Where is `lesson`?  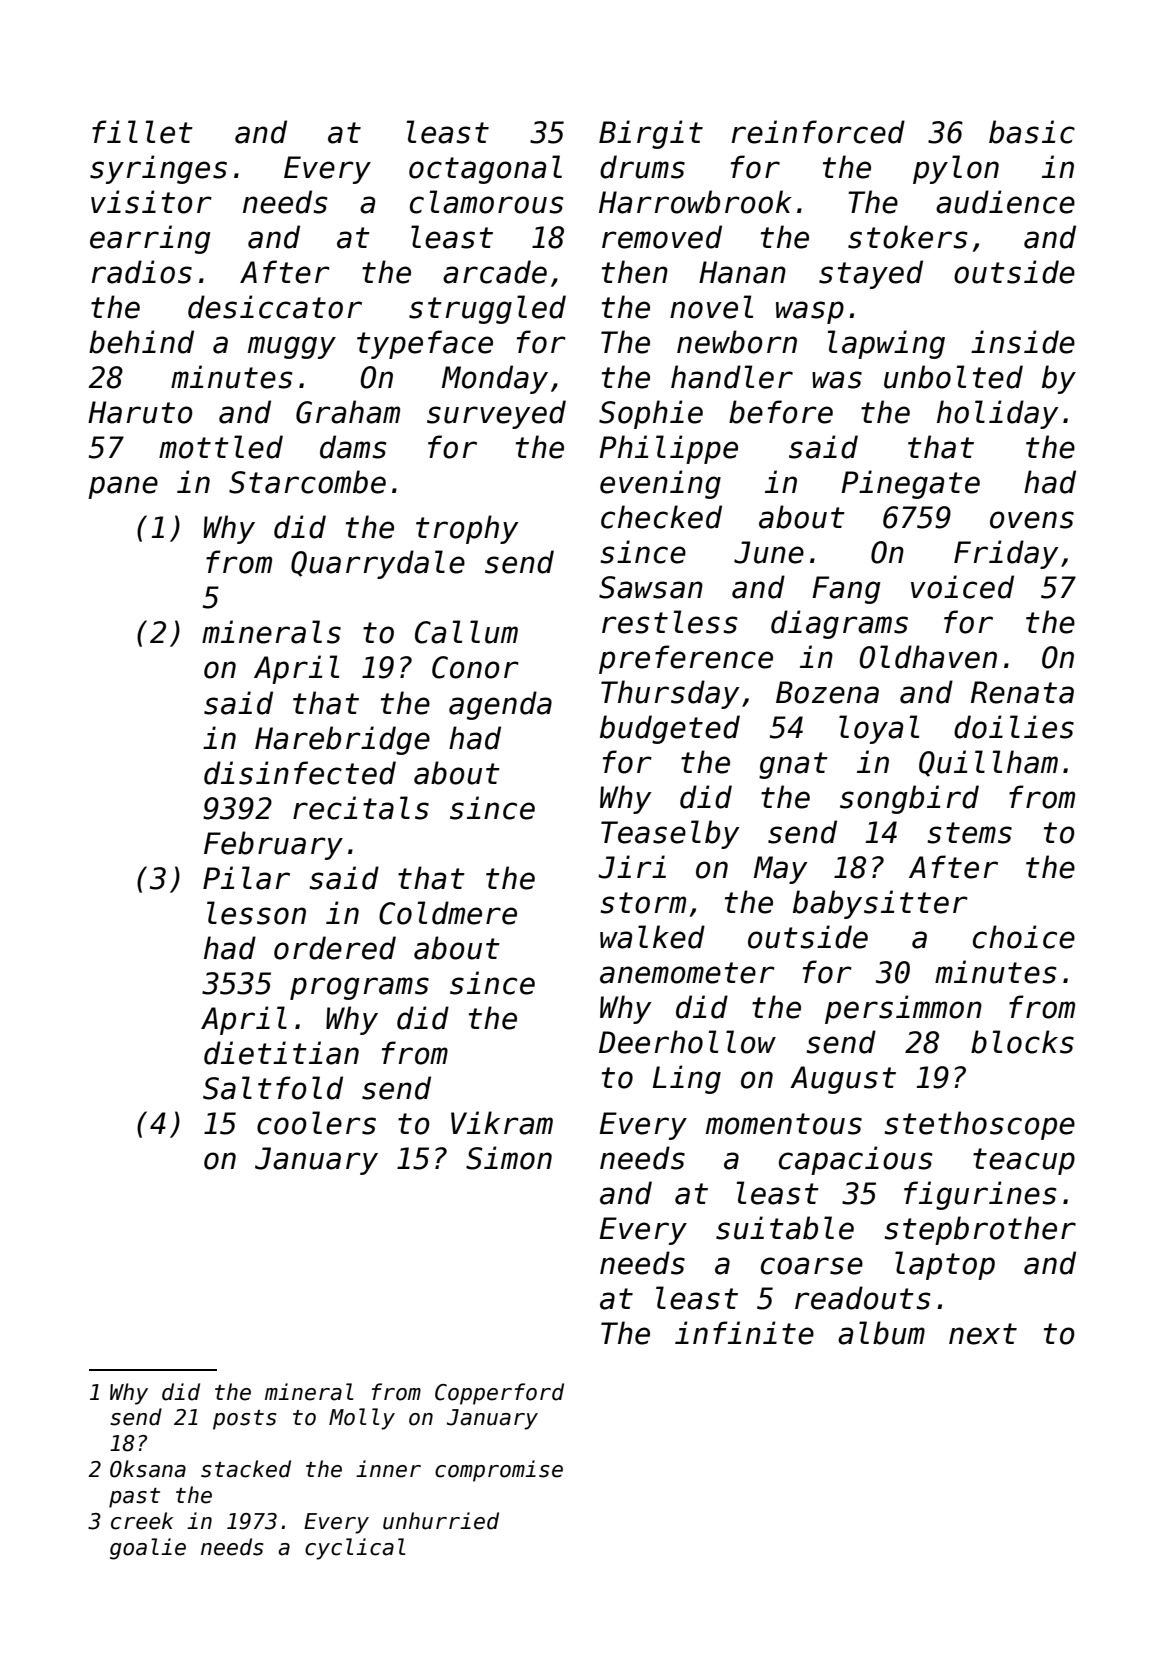 lesson is located at coordinates (256, 913).
